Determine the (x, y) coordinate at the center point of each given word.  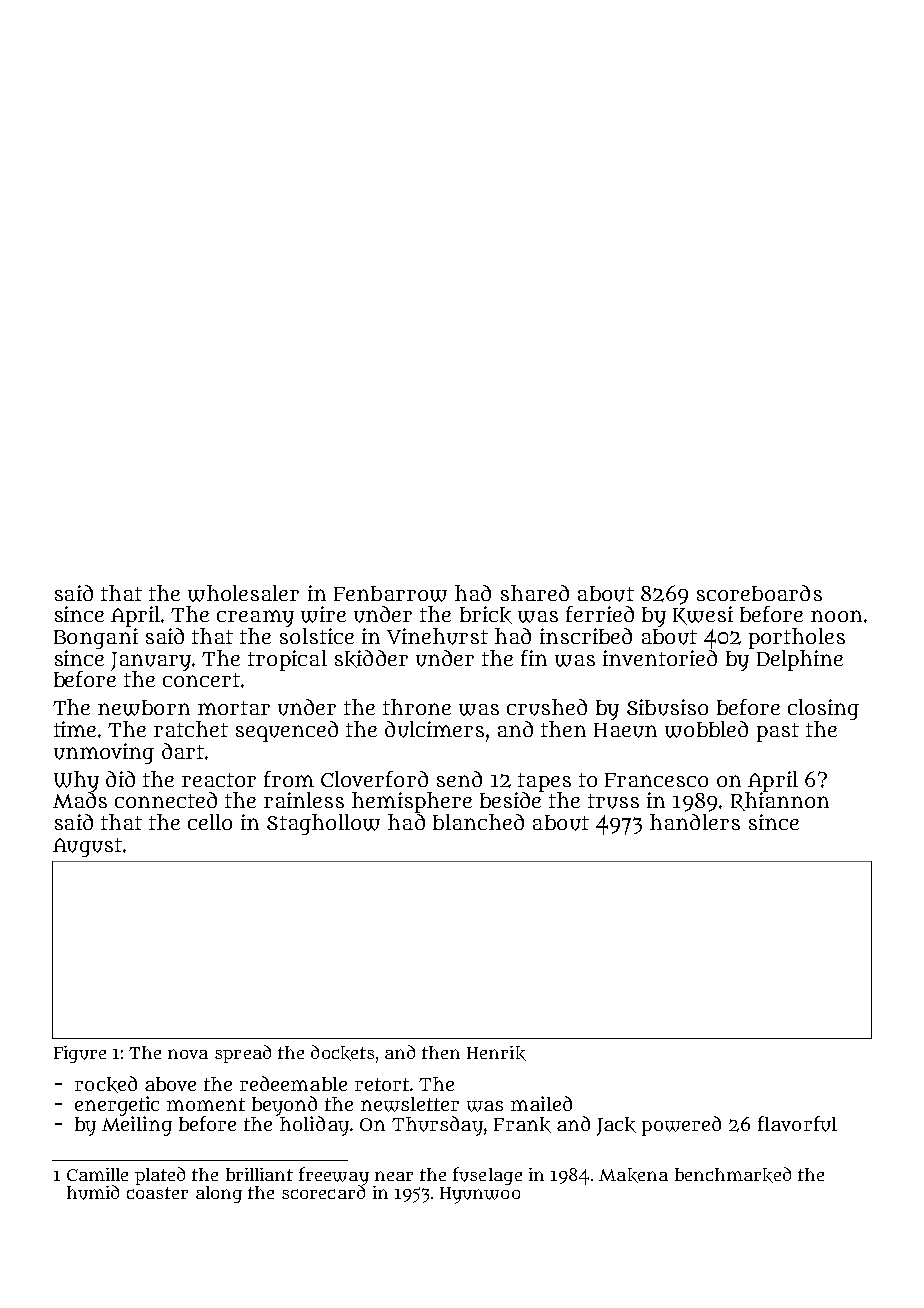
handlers (695, 822)
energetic (117, 1106)
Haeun (625, 730)
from (289, 779)
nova (188, 1054)
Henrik (496, 1053)
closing (823, 709)
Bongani (96, 638)
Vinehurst (437, 636)
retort (382, 1084)
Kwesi (703, 615)
